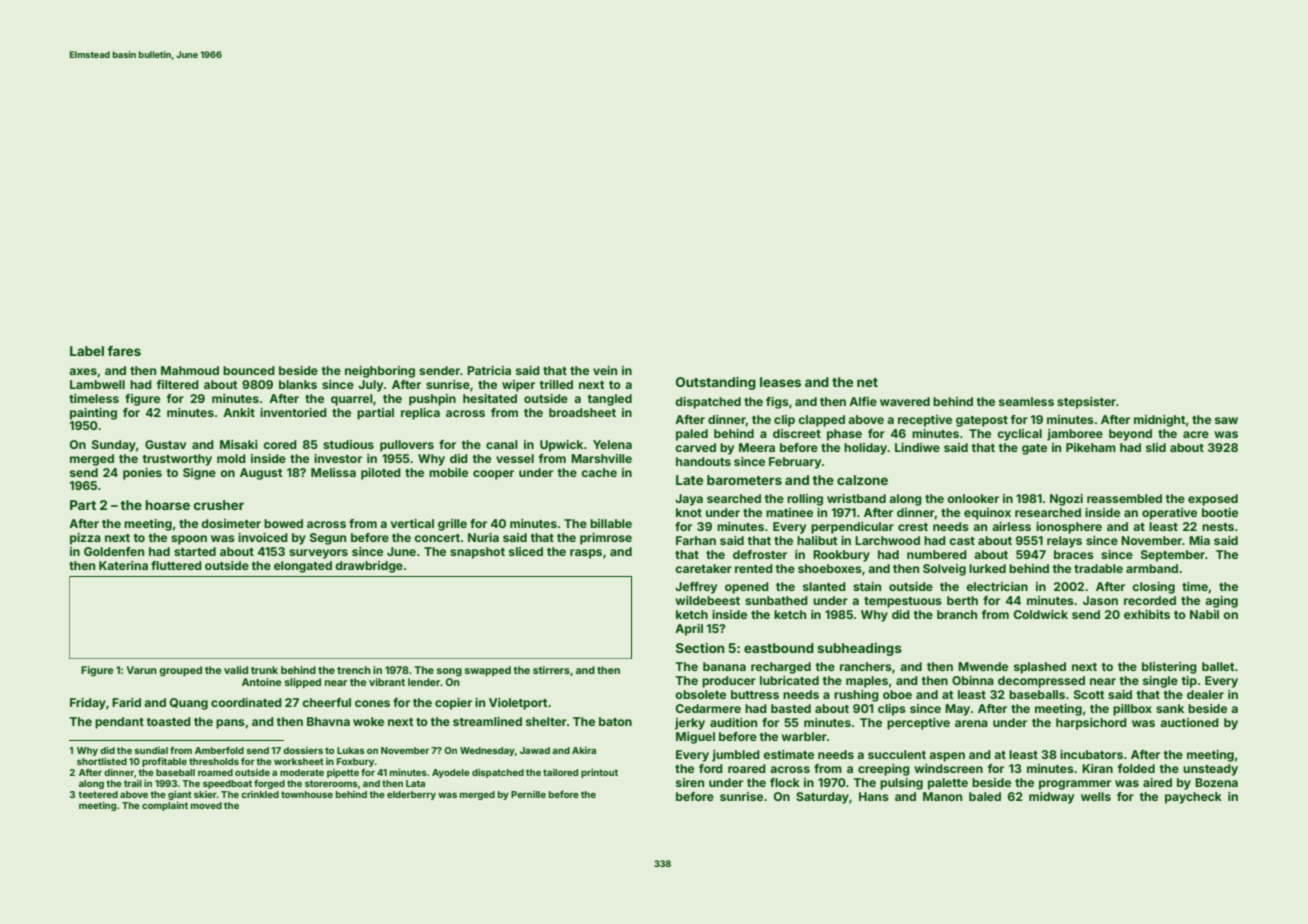 This screenshot has width=1308, height=924. I want to click on eastbound, so click(779, 648).
